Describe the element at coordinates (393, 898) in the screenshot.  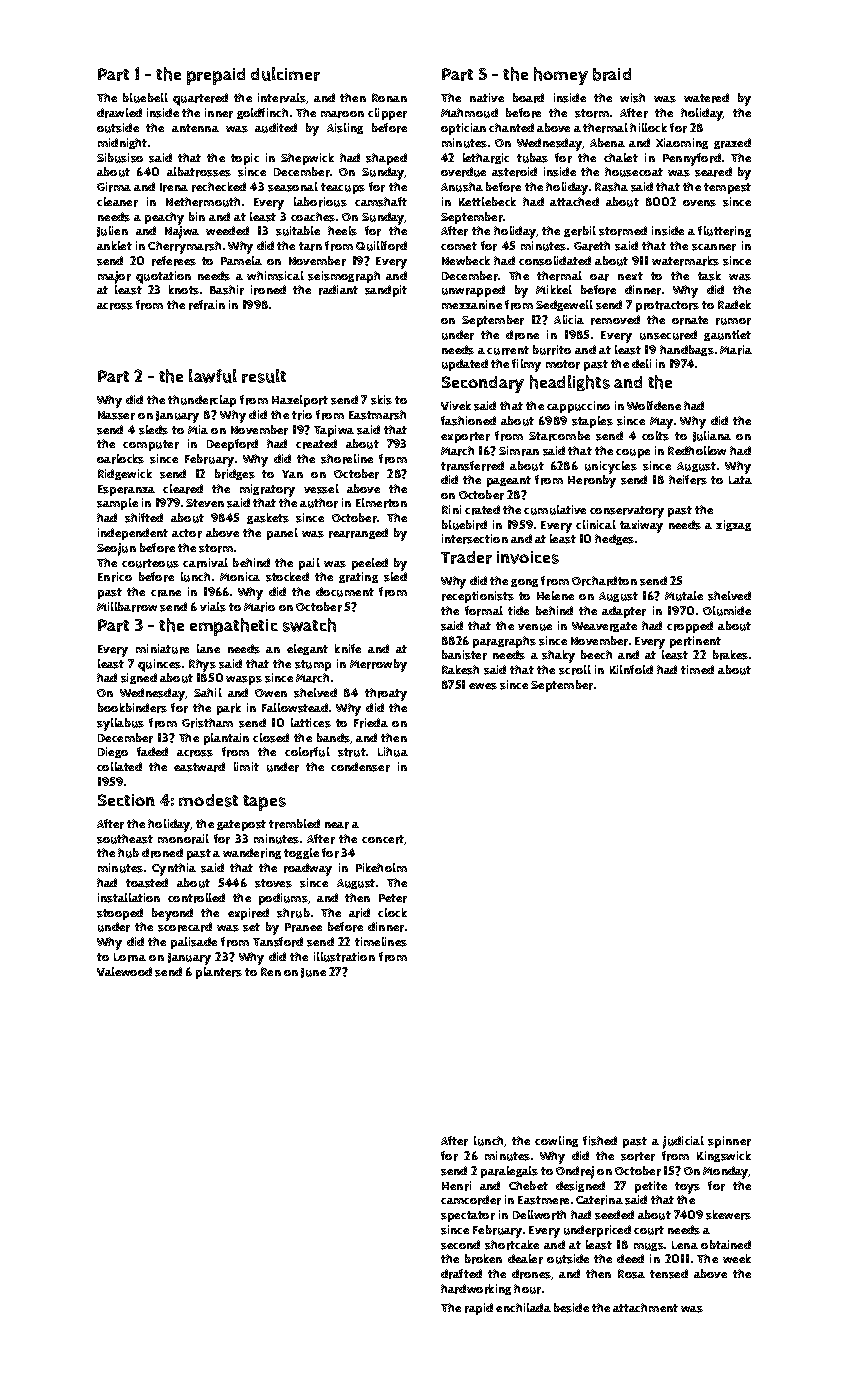
I see `Peter` at that location.
